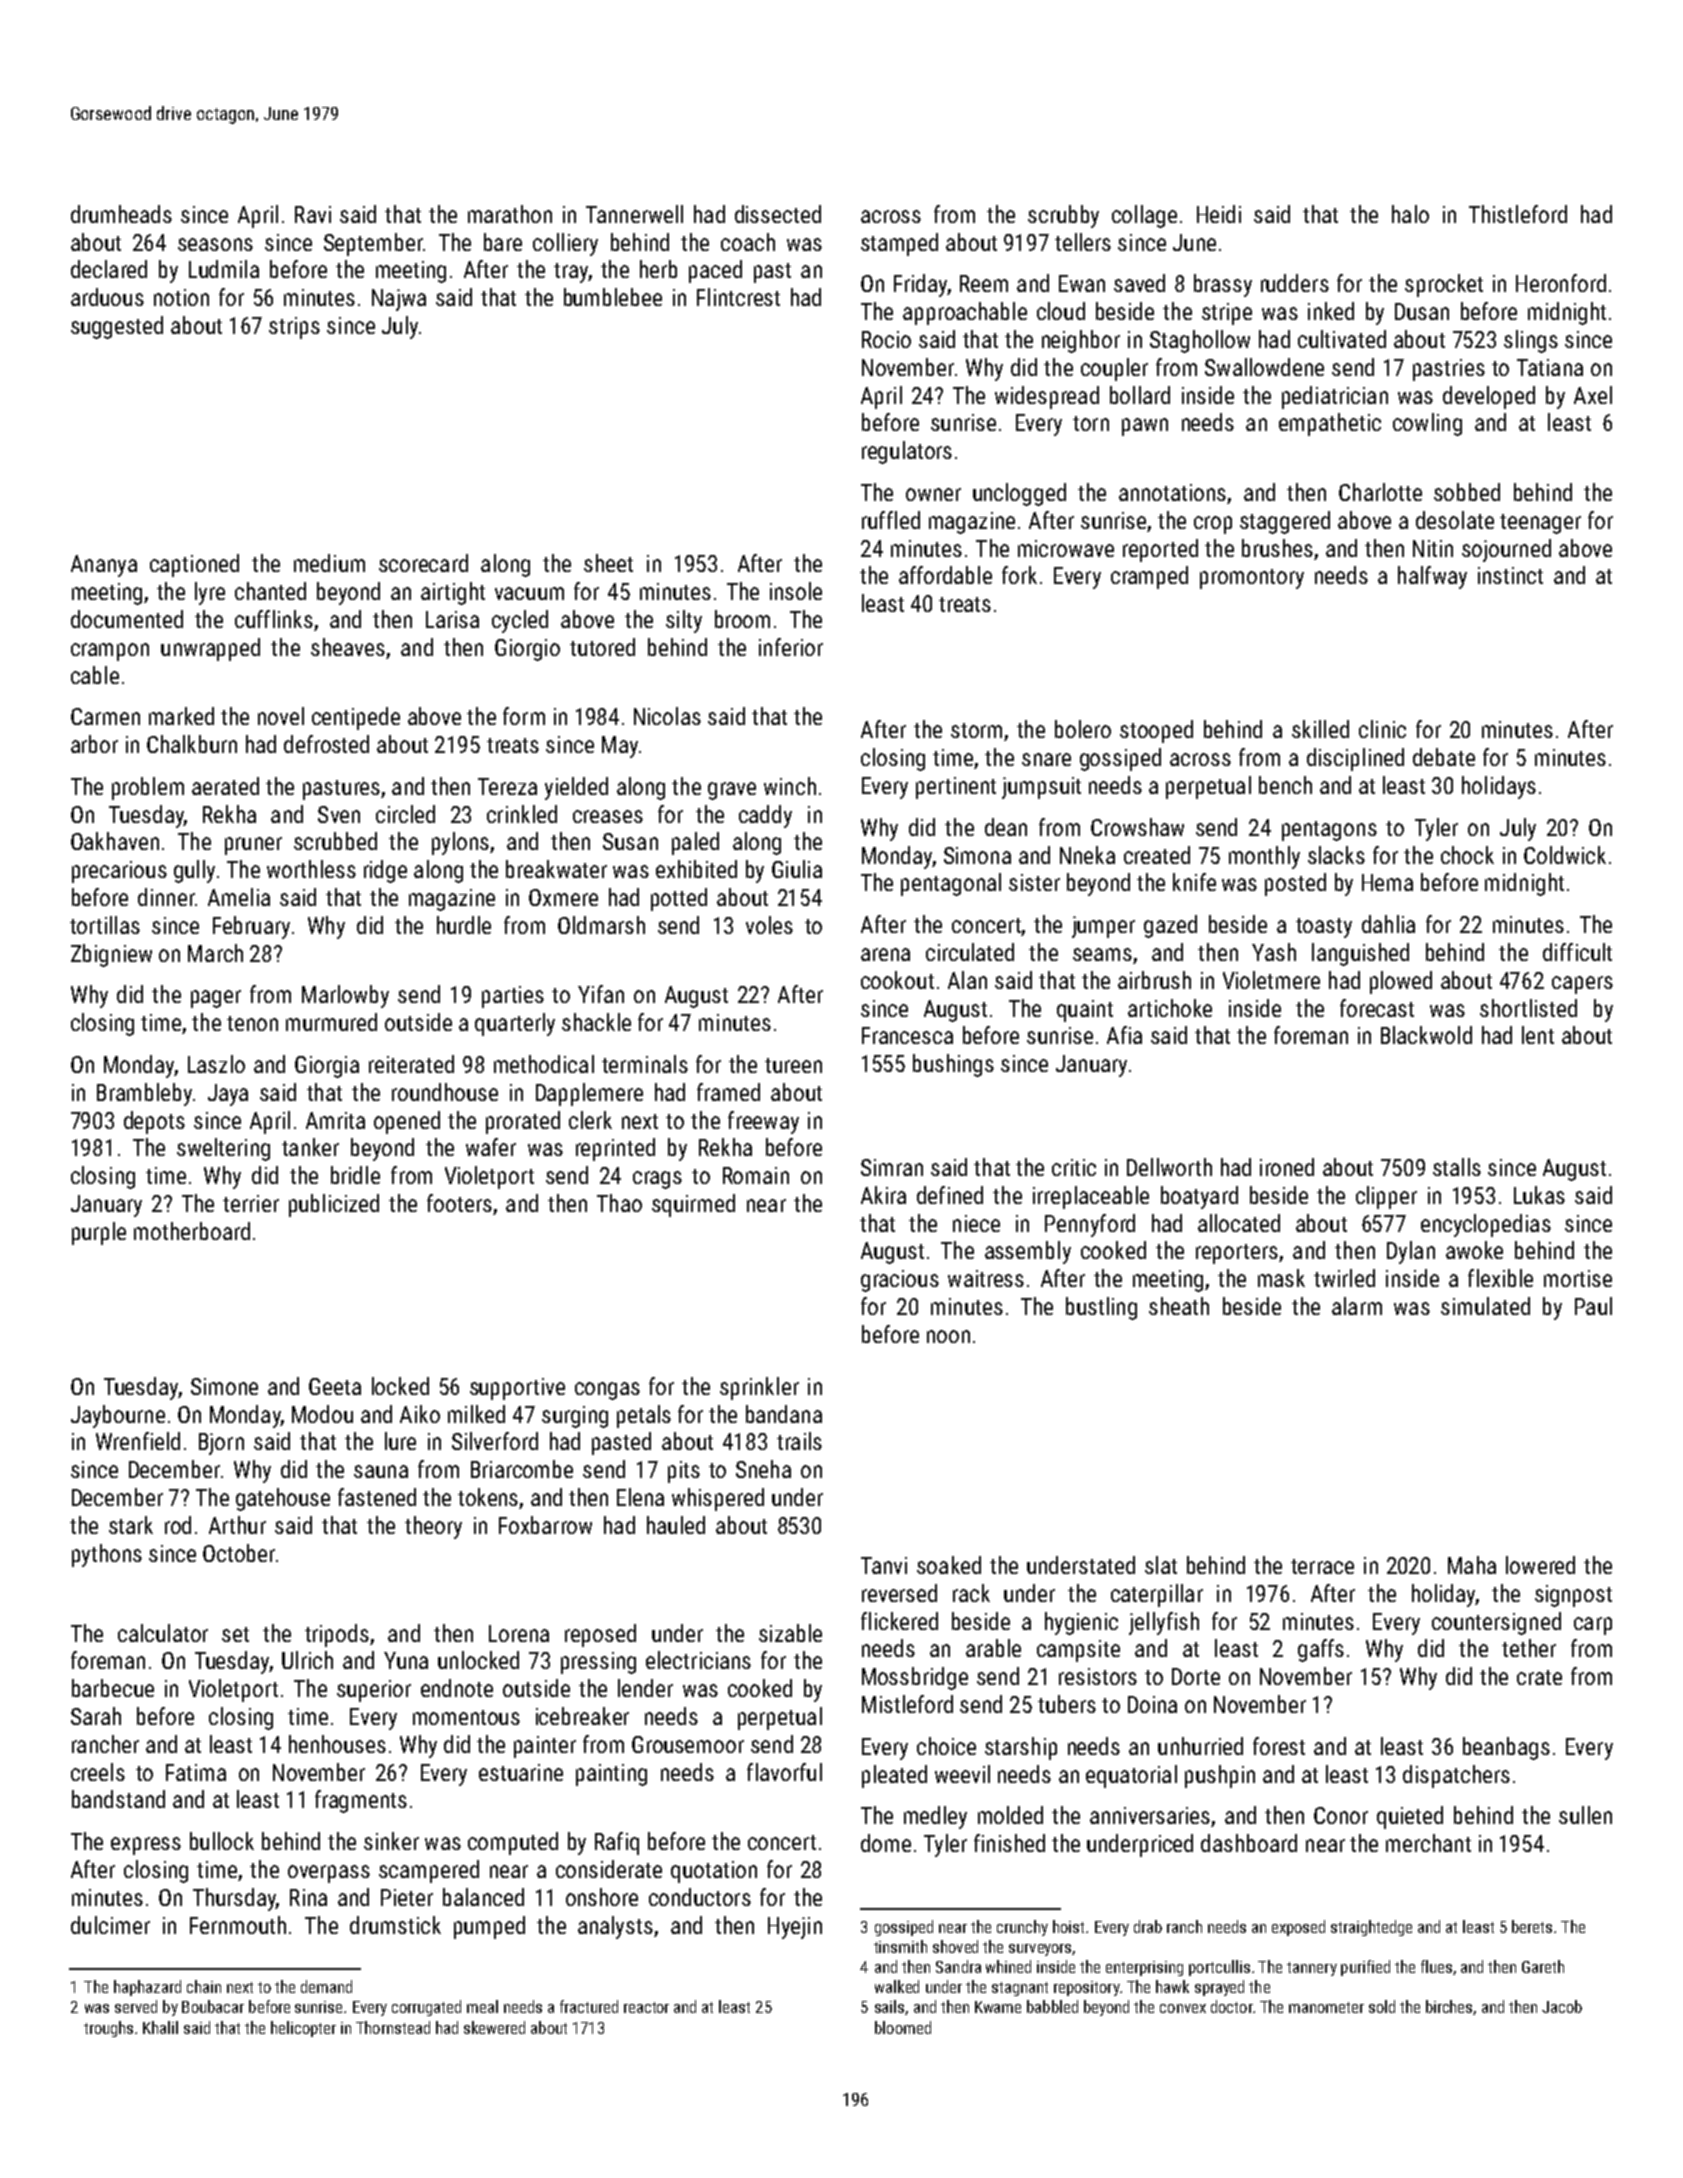  I want to click on plowed, so click(1401, 982).
